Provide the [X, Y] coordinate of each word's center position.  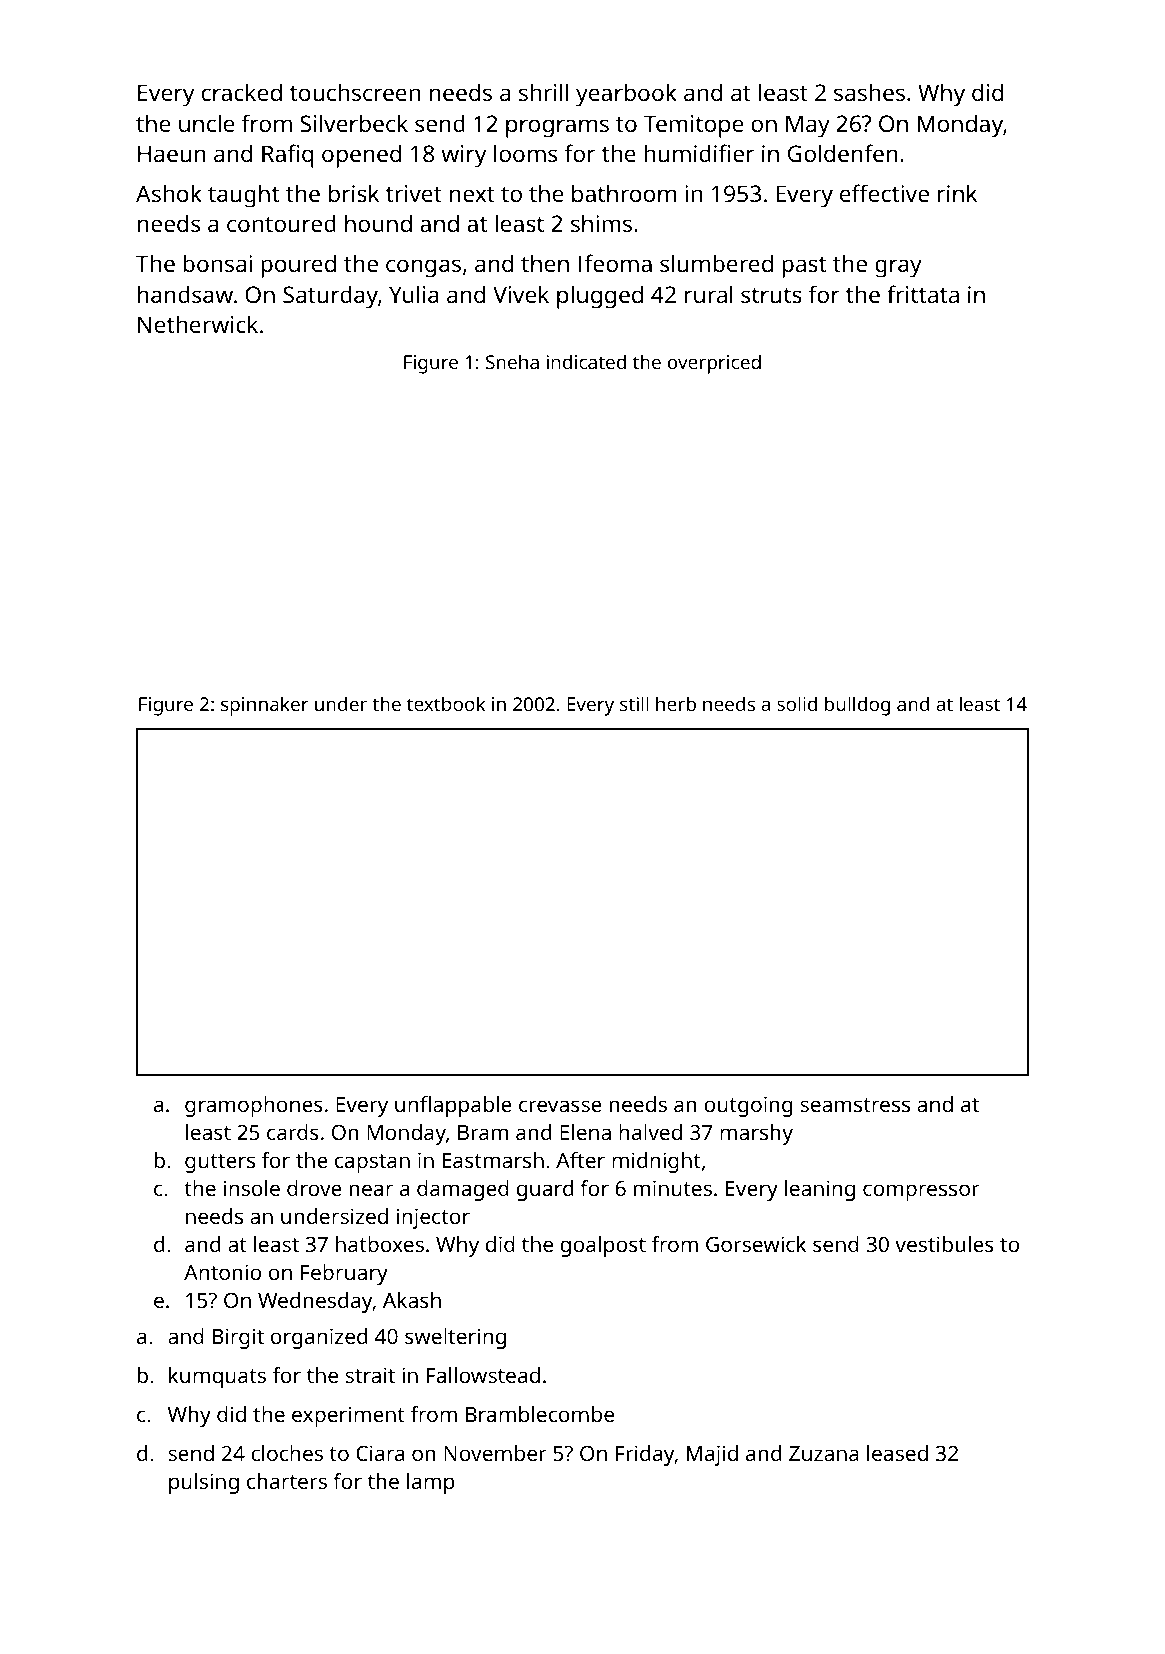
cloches [287, 1453]
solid [797, 703]
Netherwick [198, 324]
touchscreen [355, 92]
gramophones [254, 1106]
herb [676, 703]
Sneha [512, 361]
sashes [869, 92]
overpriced [714, 364]
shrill [543, 92]
